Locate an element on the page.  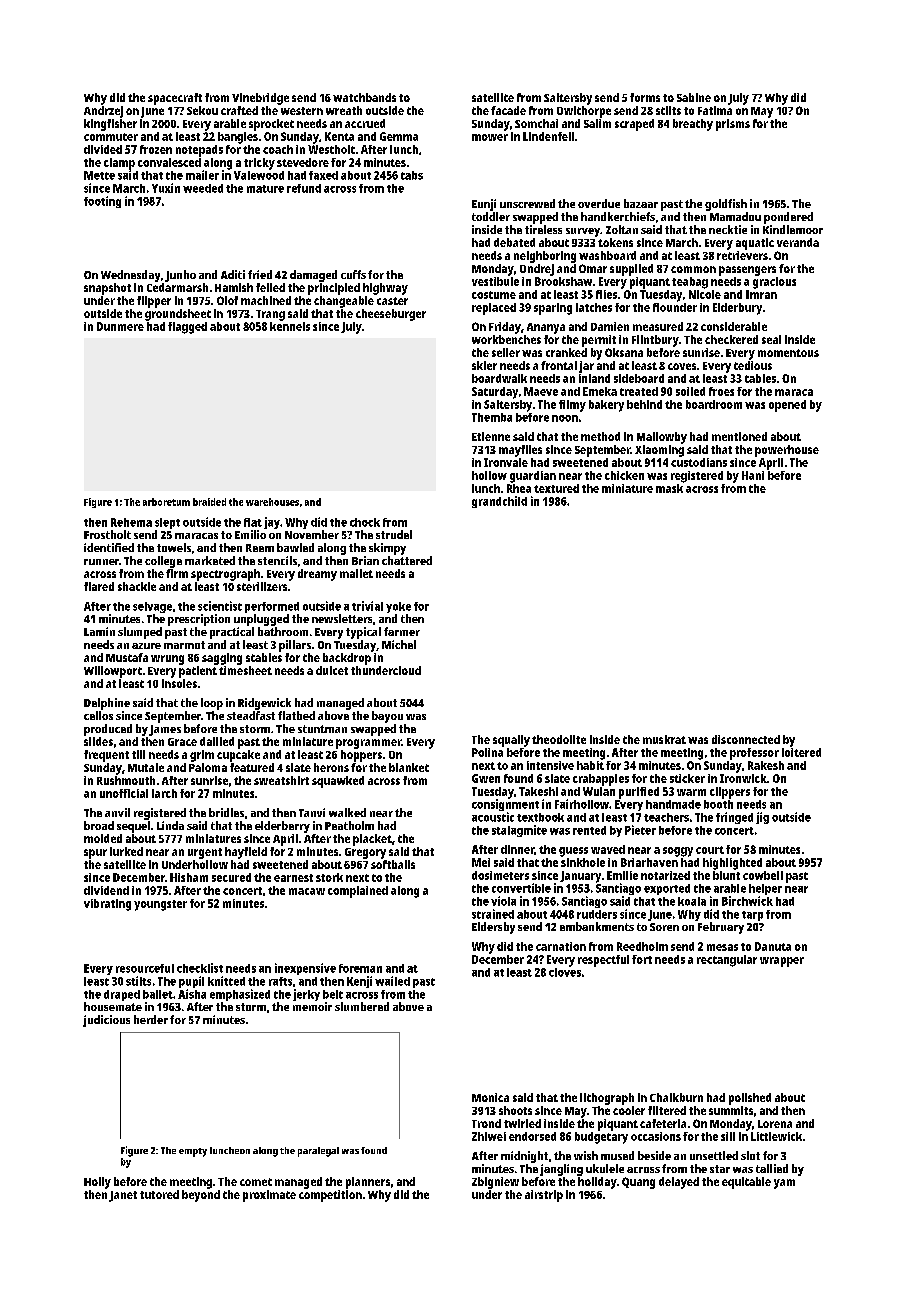
urgent is located at coordinates (205, 853).
